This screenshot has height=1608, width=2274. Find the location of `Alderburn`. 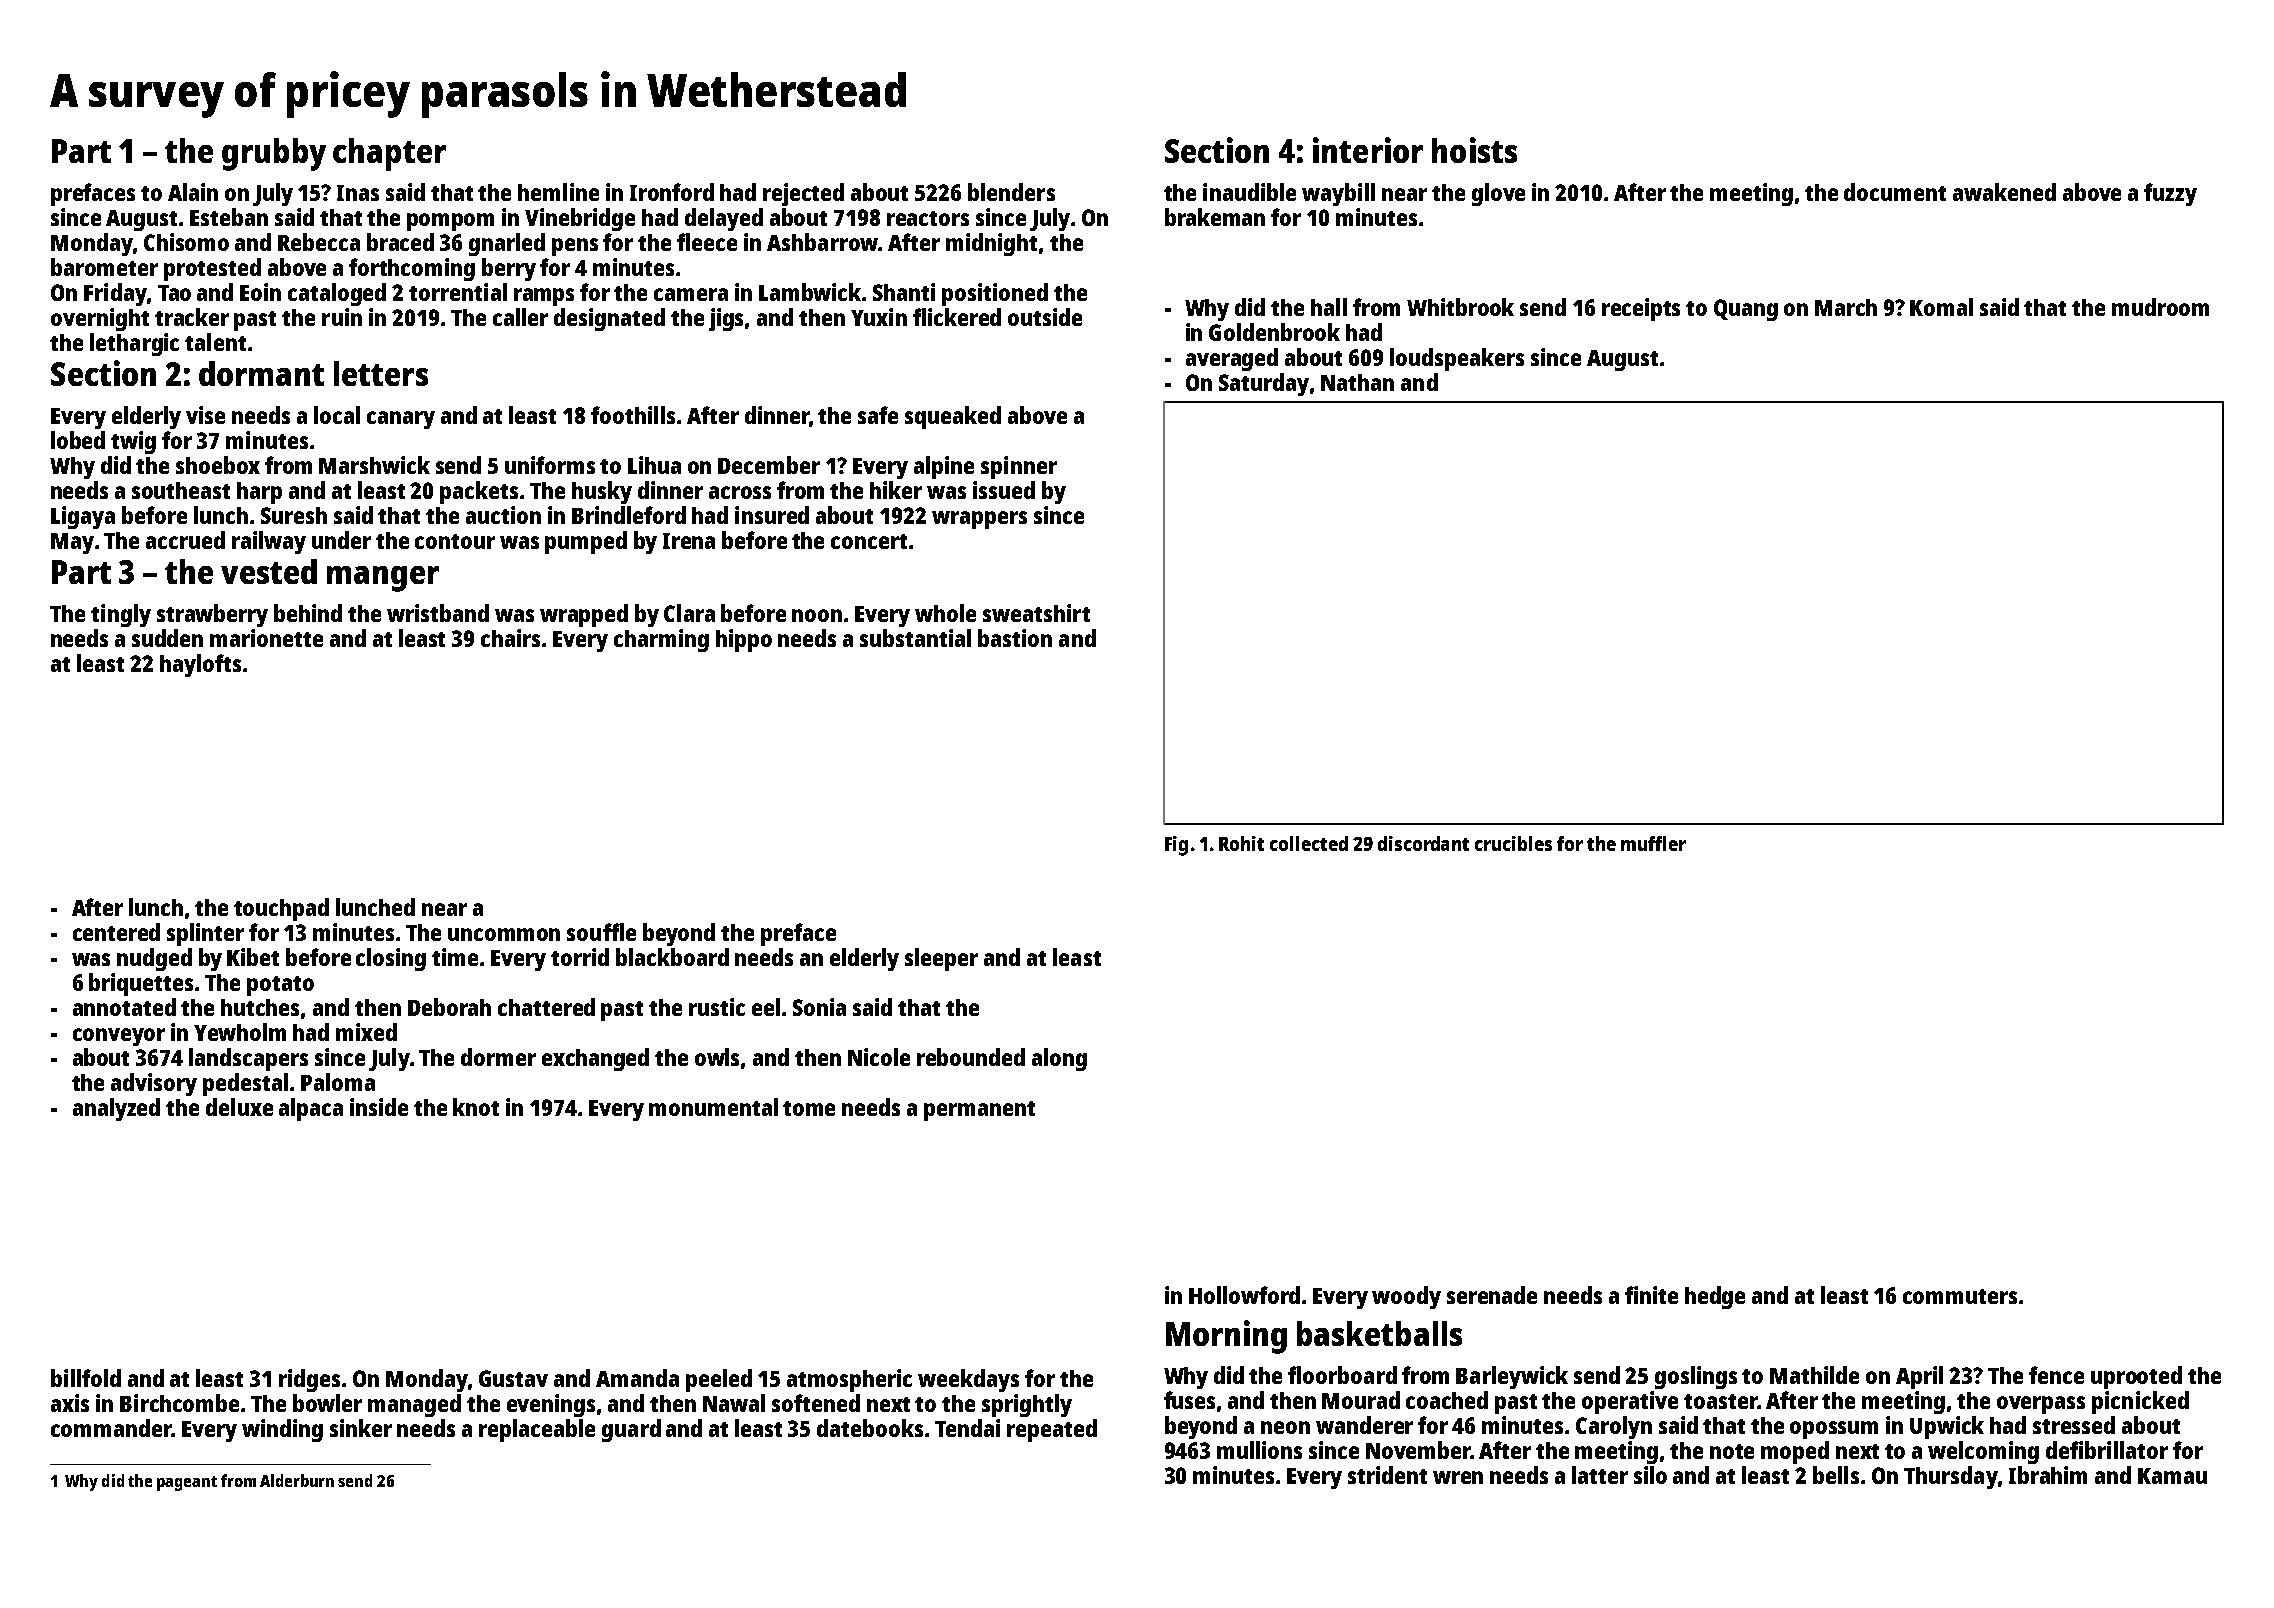

Alderburn is located at coordinates (297, 1480).
